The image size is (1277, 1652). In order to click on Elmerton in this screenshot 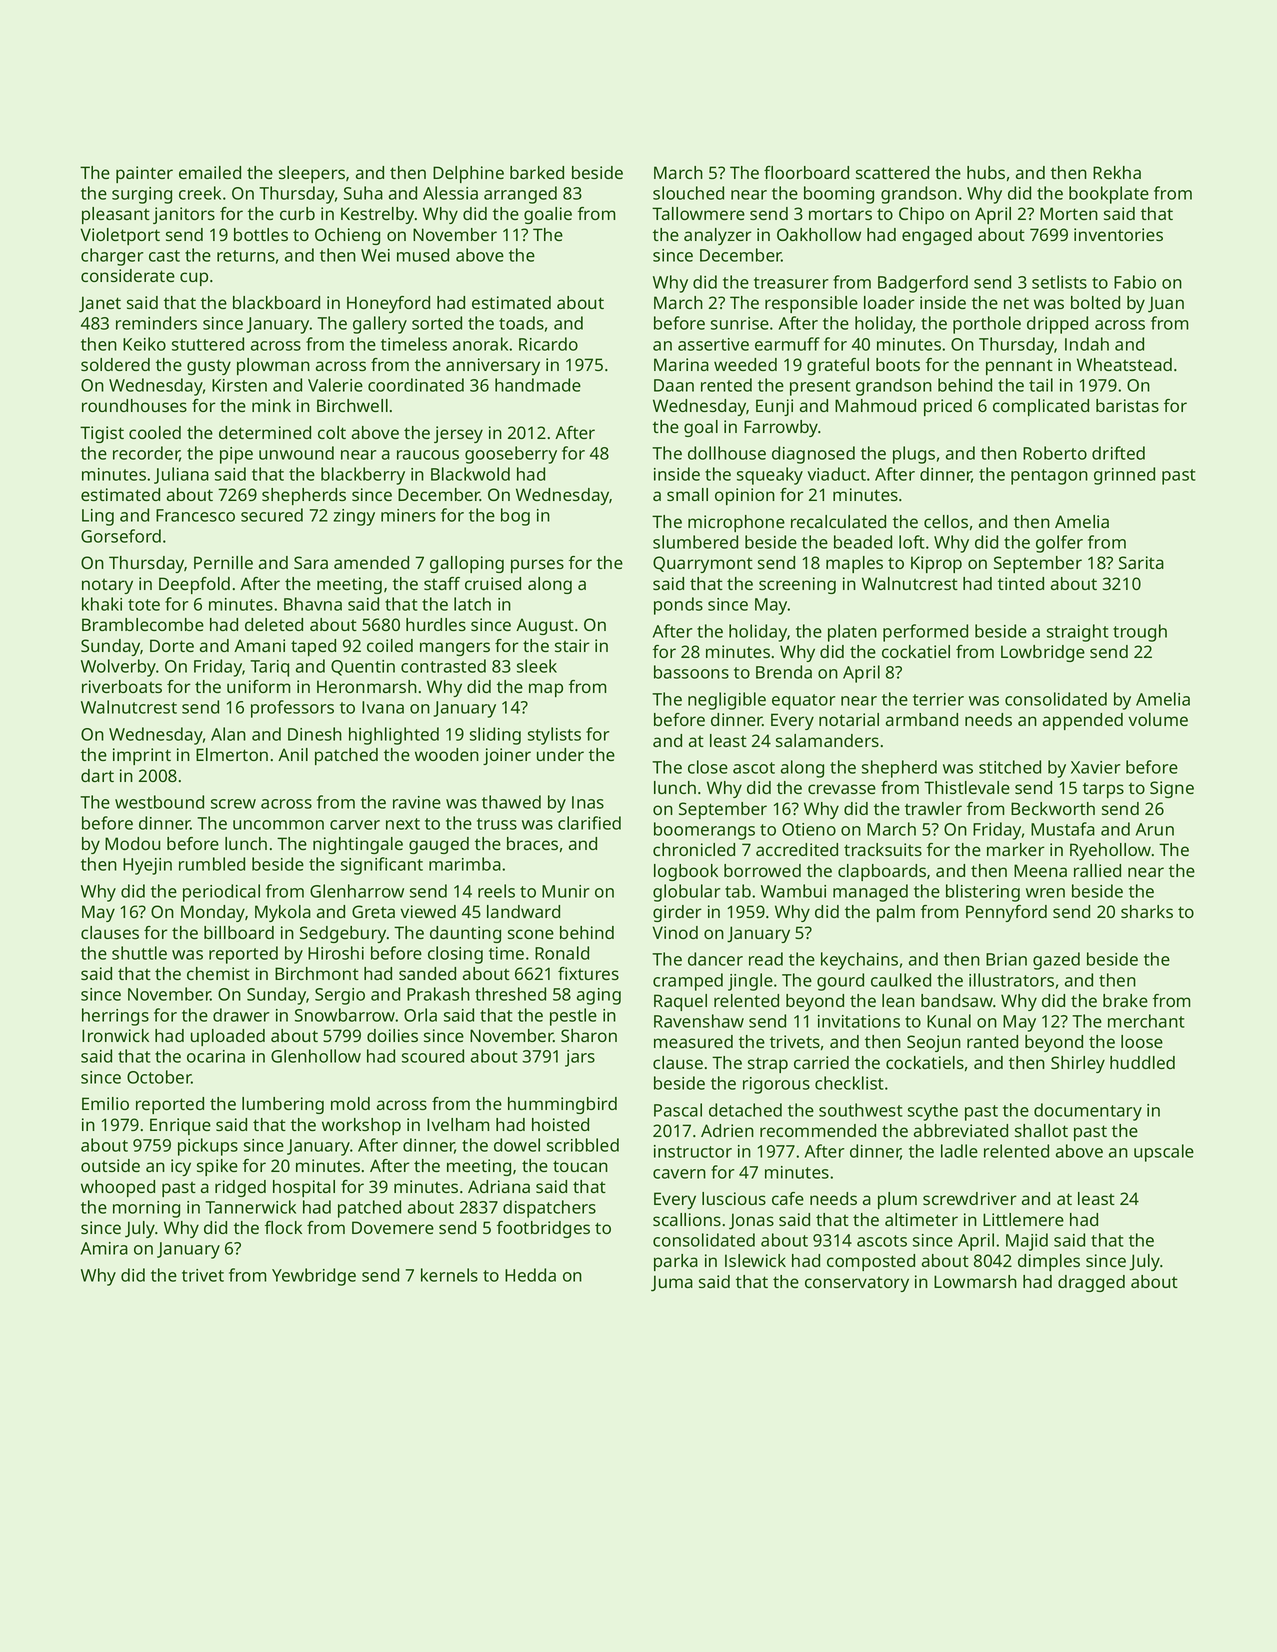, I will do `click(232, 754)`.
